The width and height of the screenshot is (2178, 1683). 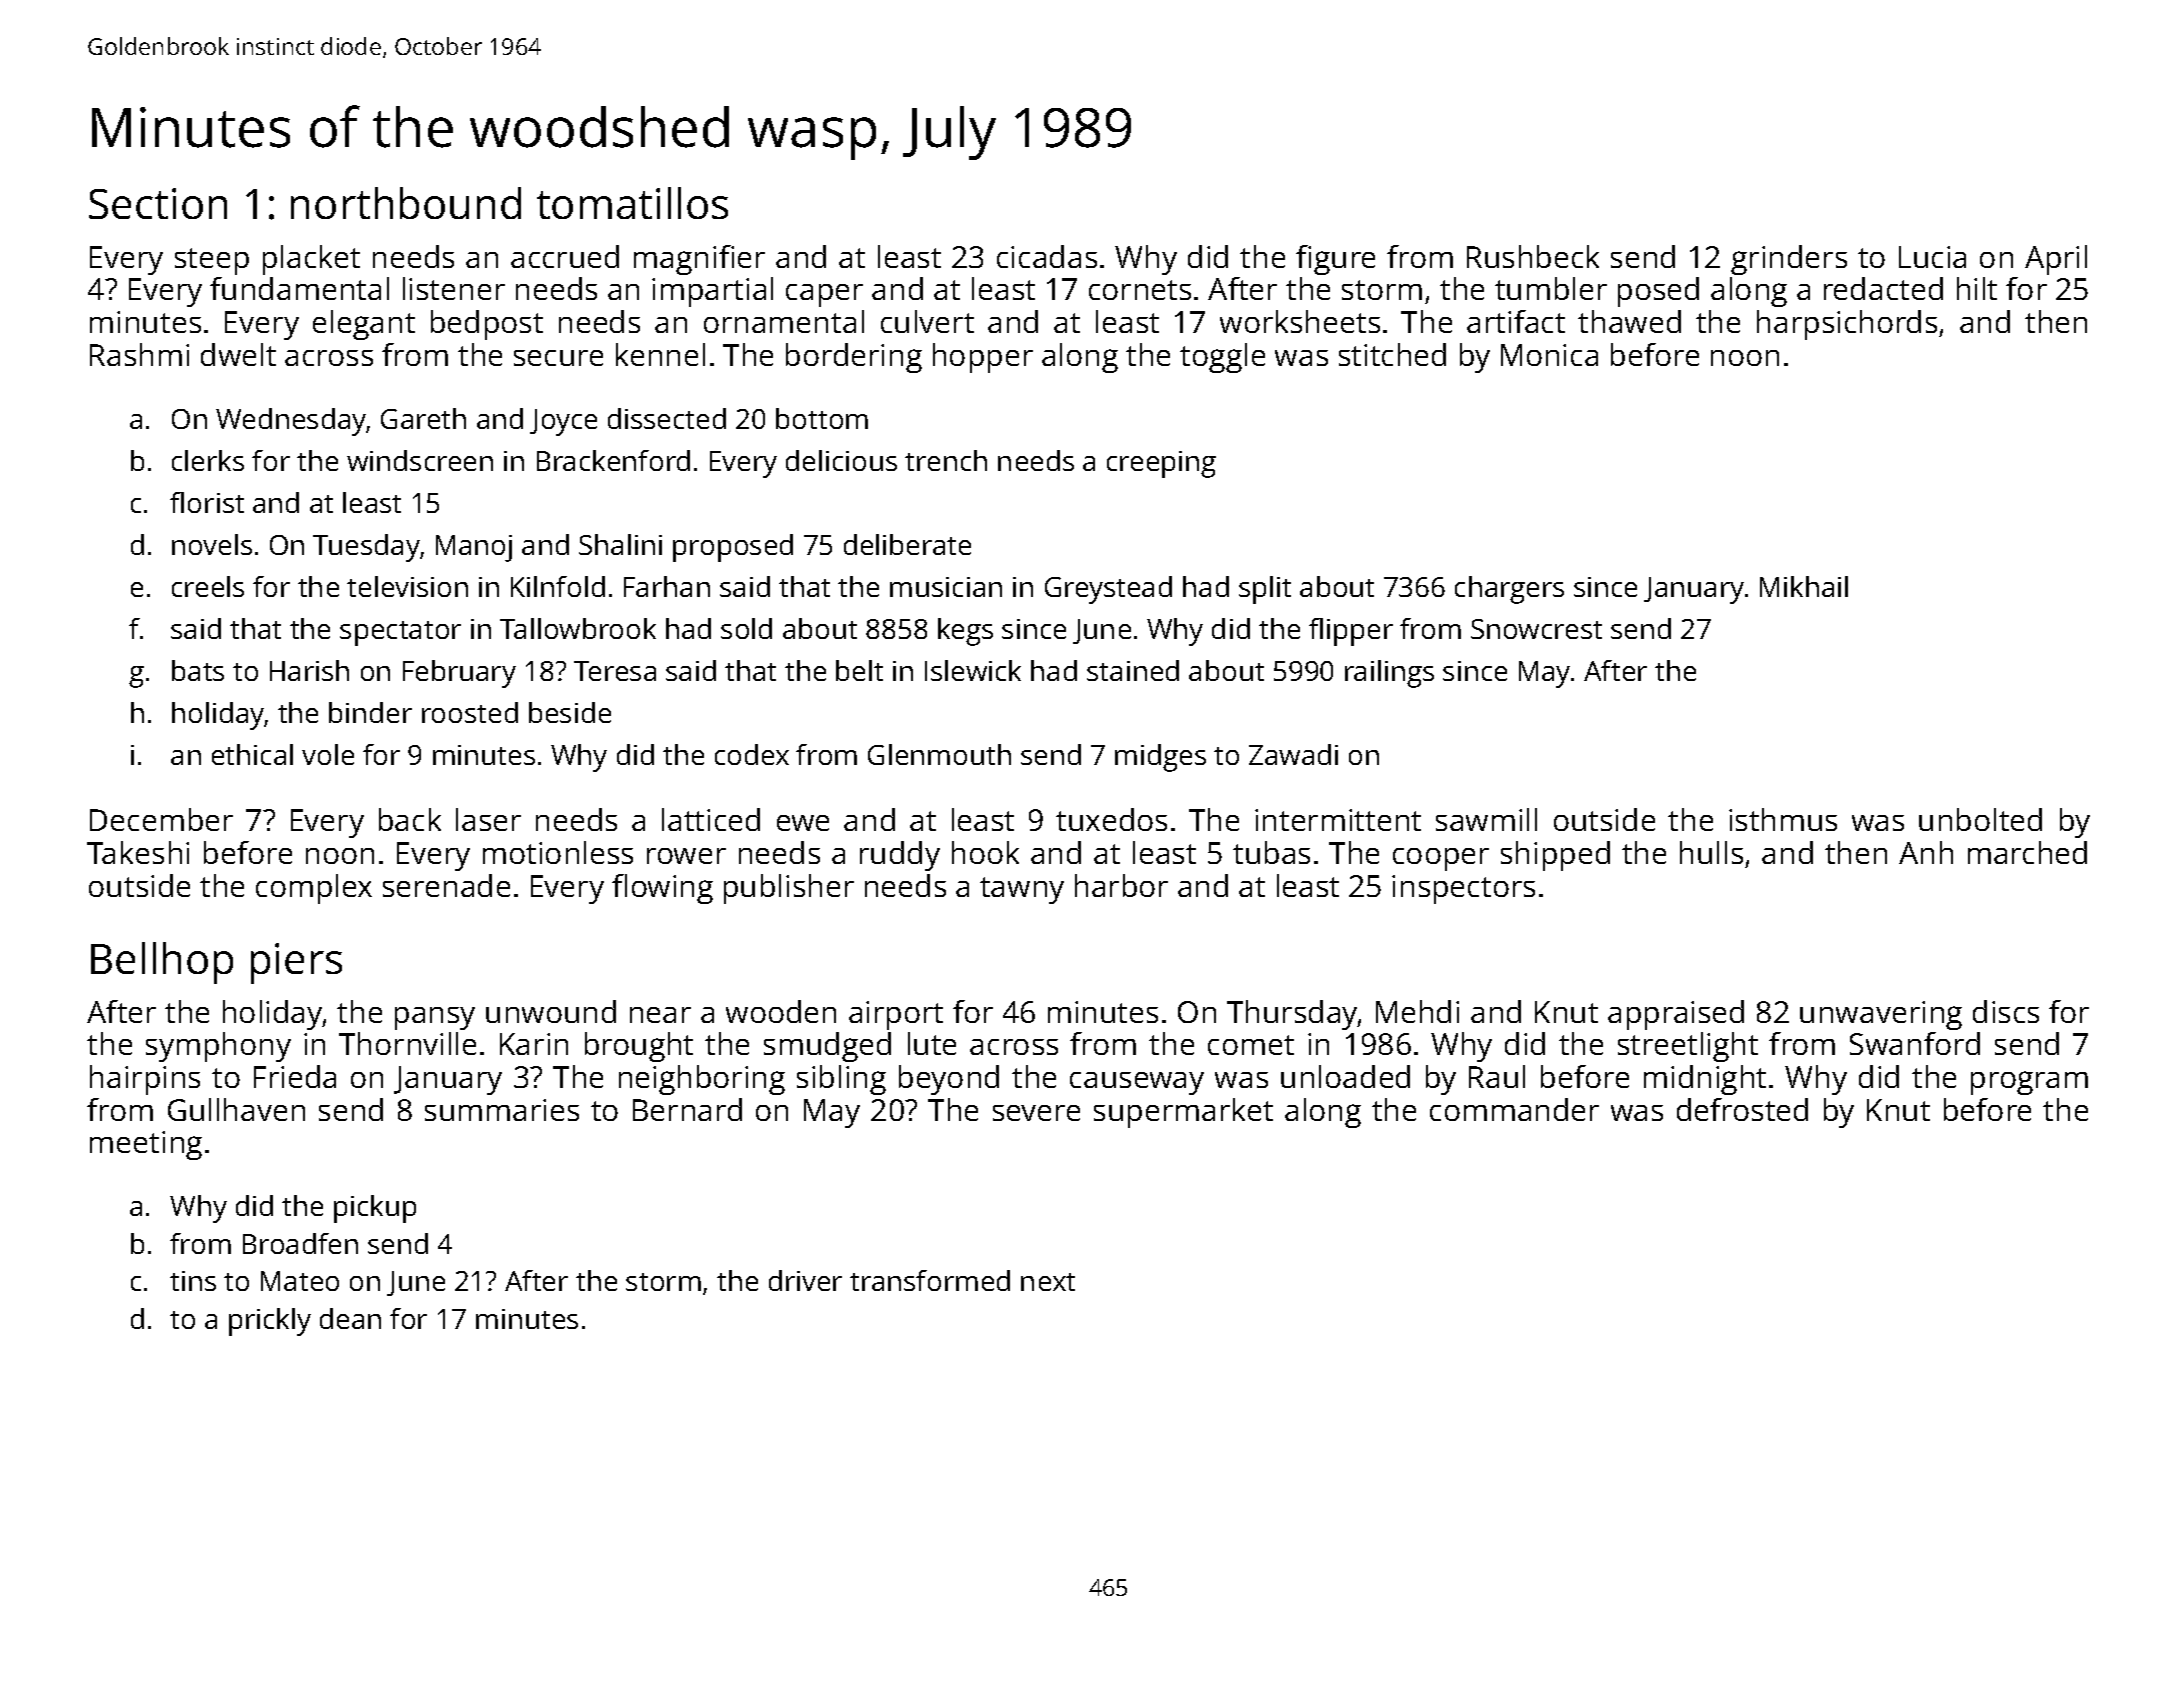 I want to click on tomatillos, so click(x=632, y=203).
